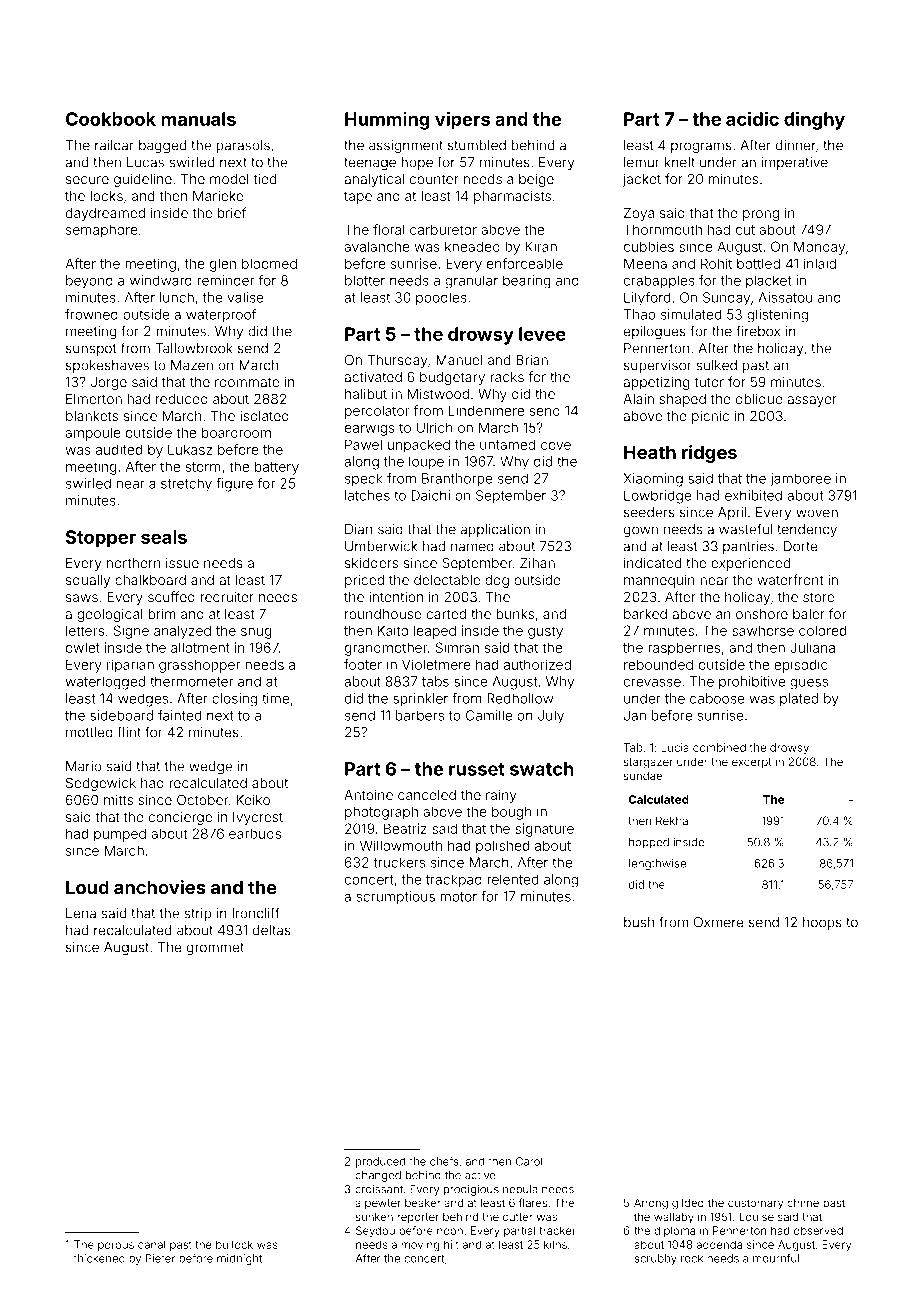  What do you see at coordinates (745, 529) in the document?
I see `wasteful` at bounding box center [745, 529].
